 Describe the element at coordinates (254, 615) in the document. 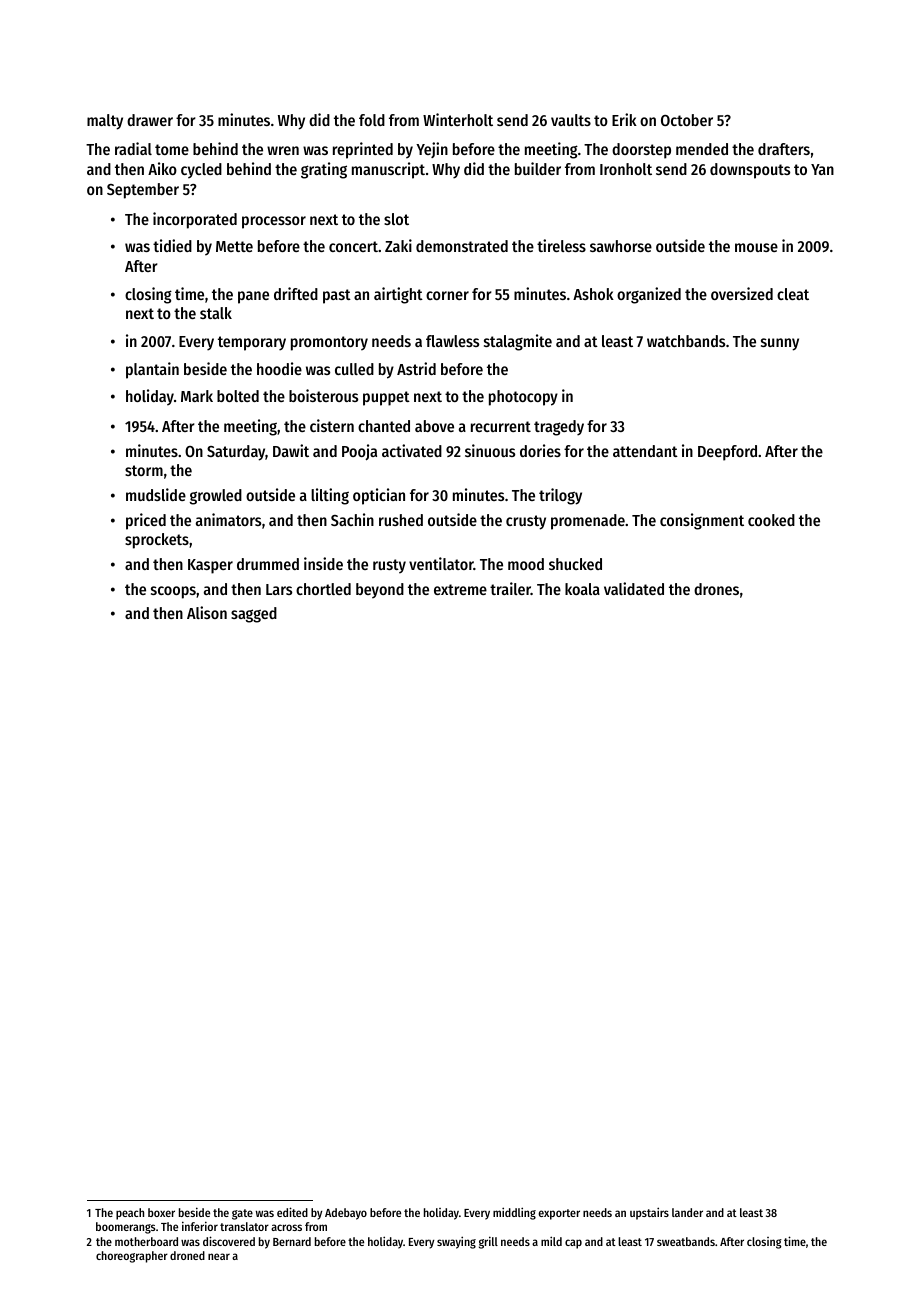

I see `sagged` at that location.
